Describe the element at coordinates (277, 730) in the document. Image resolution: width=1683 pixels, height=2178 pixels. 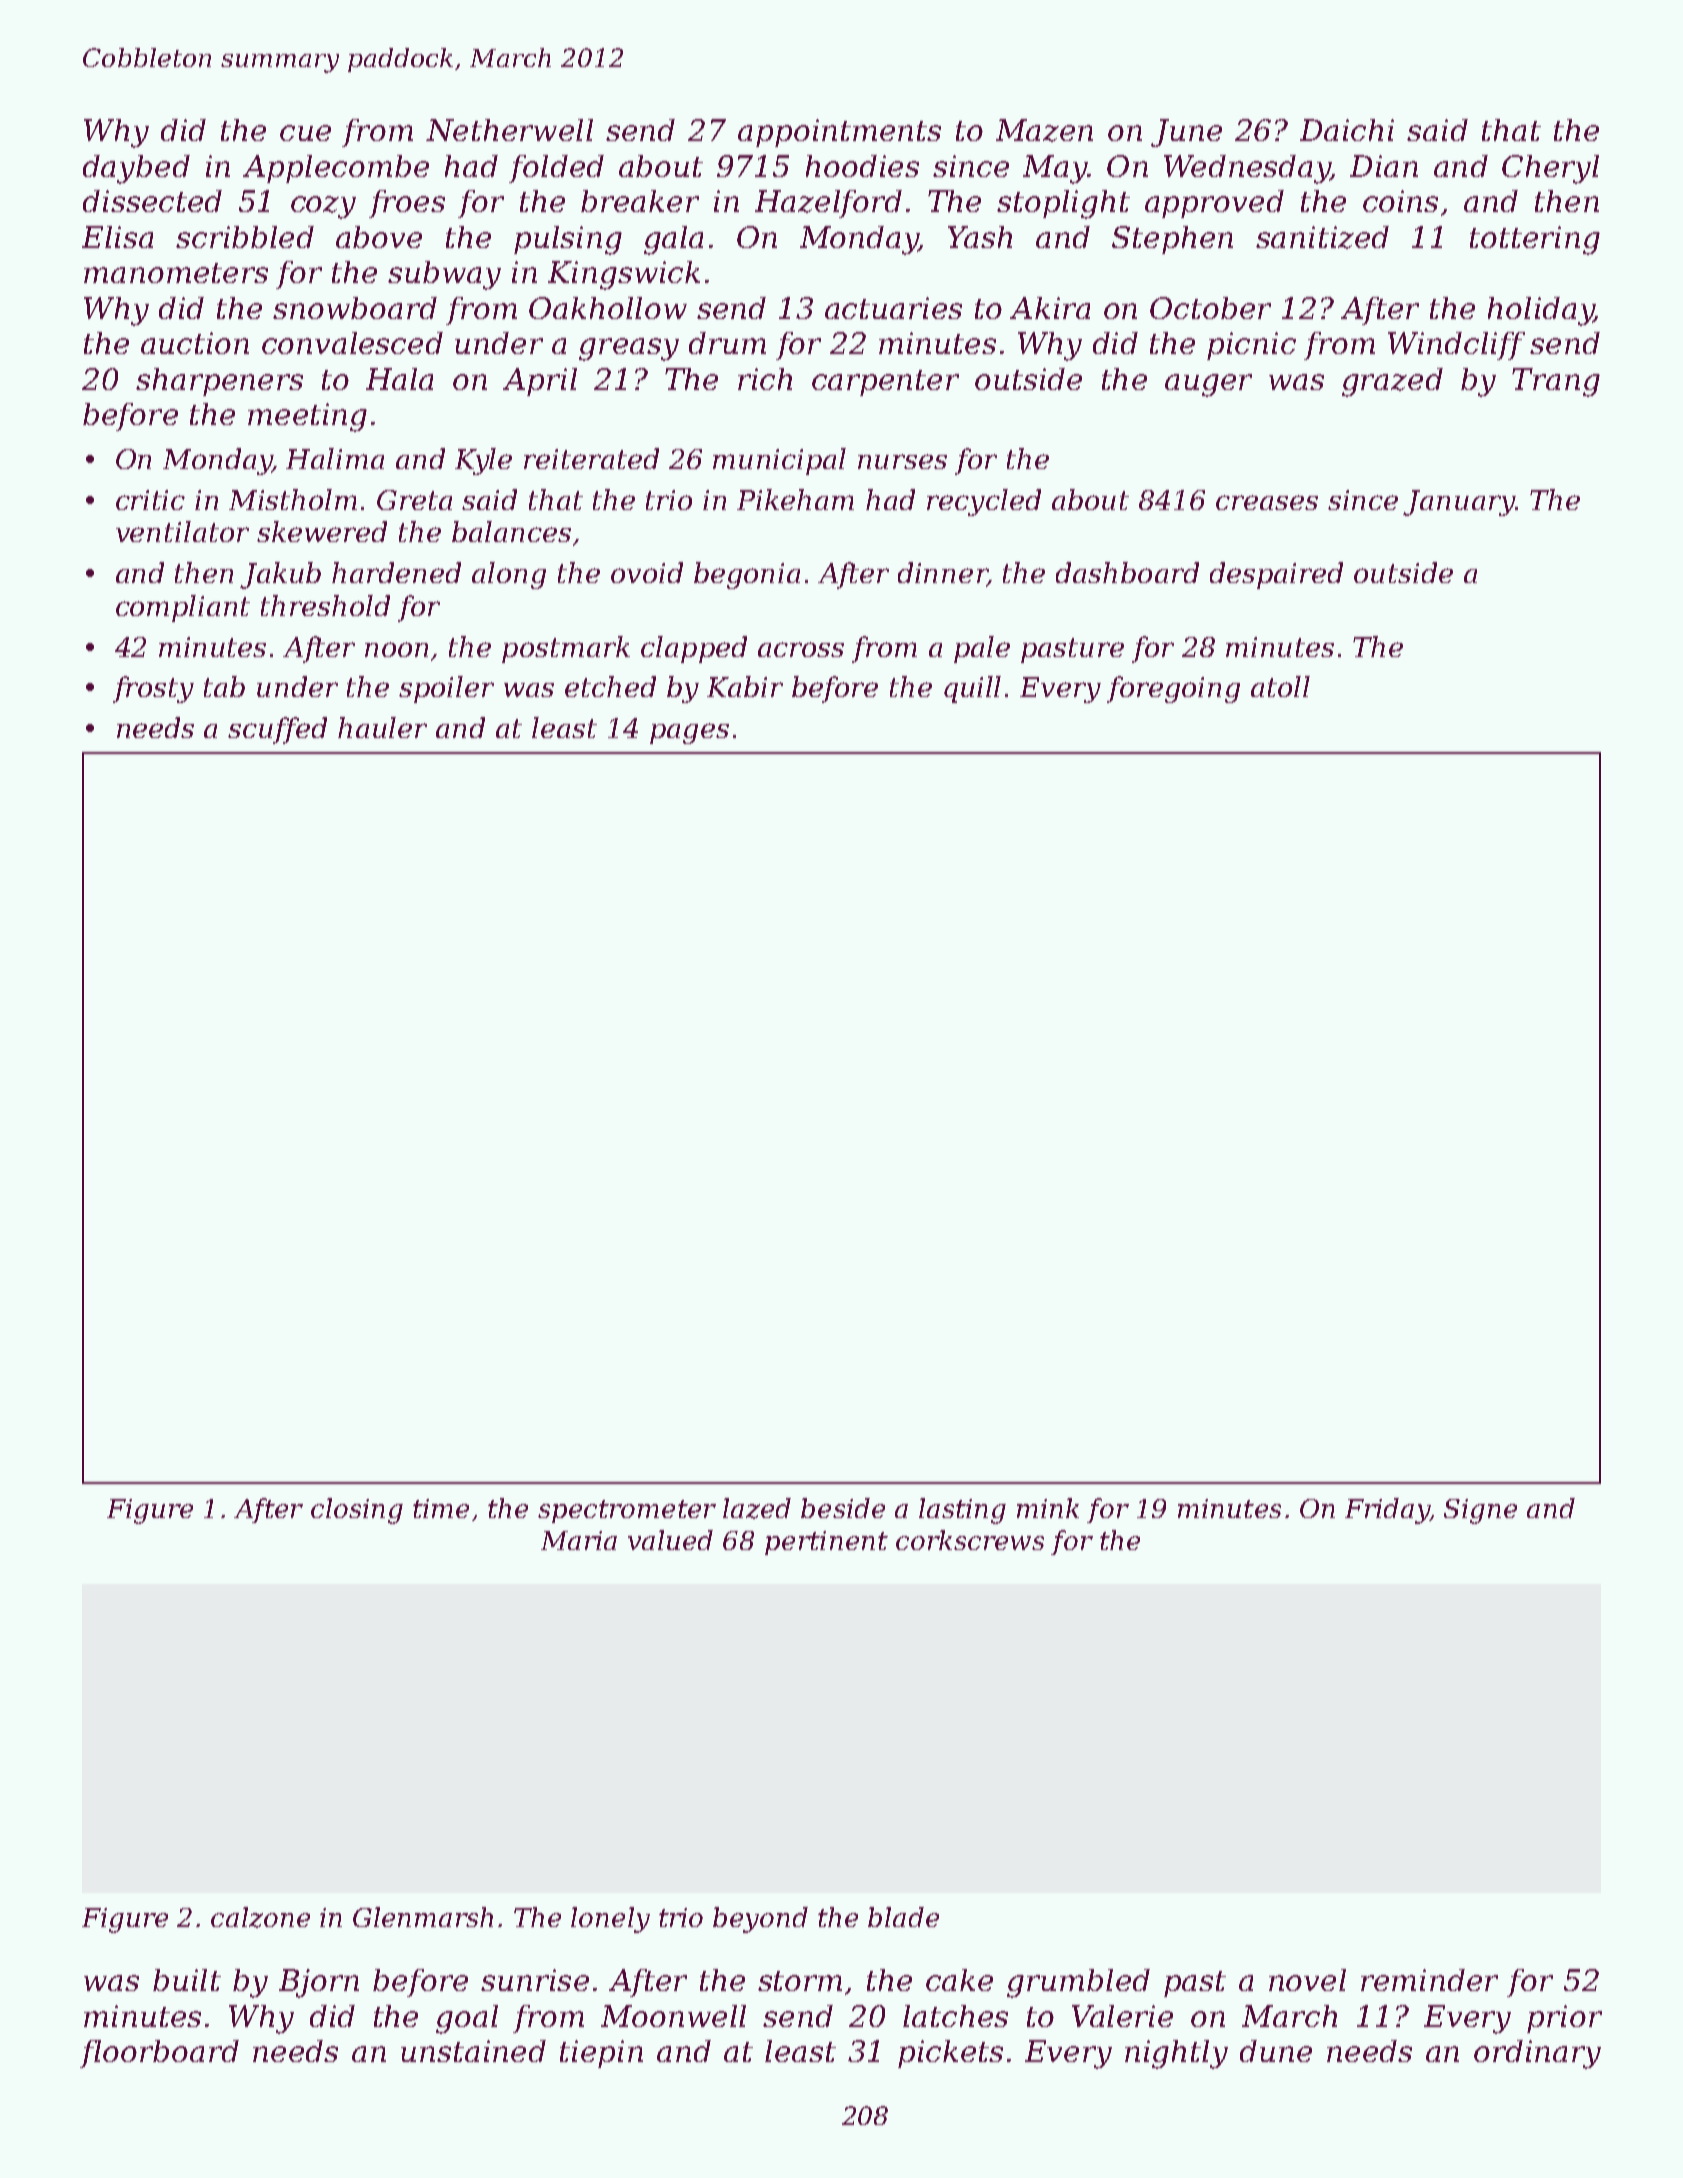
I see `scuffed` at that location.
